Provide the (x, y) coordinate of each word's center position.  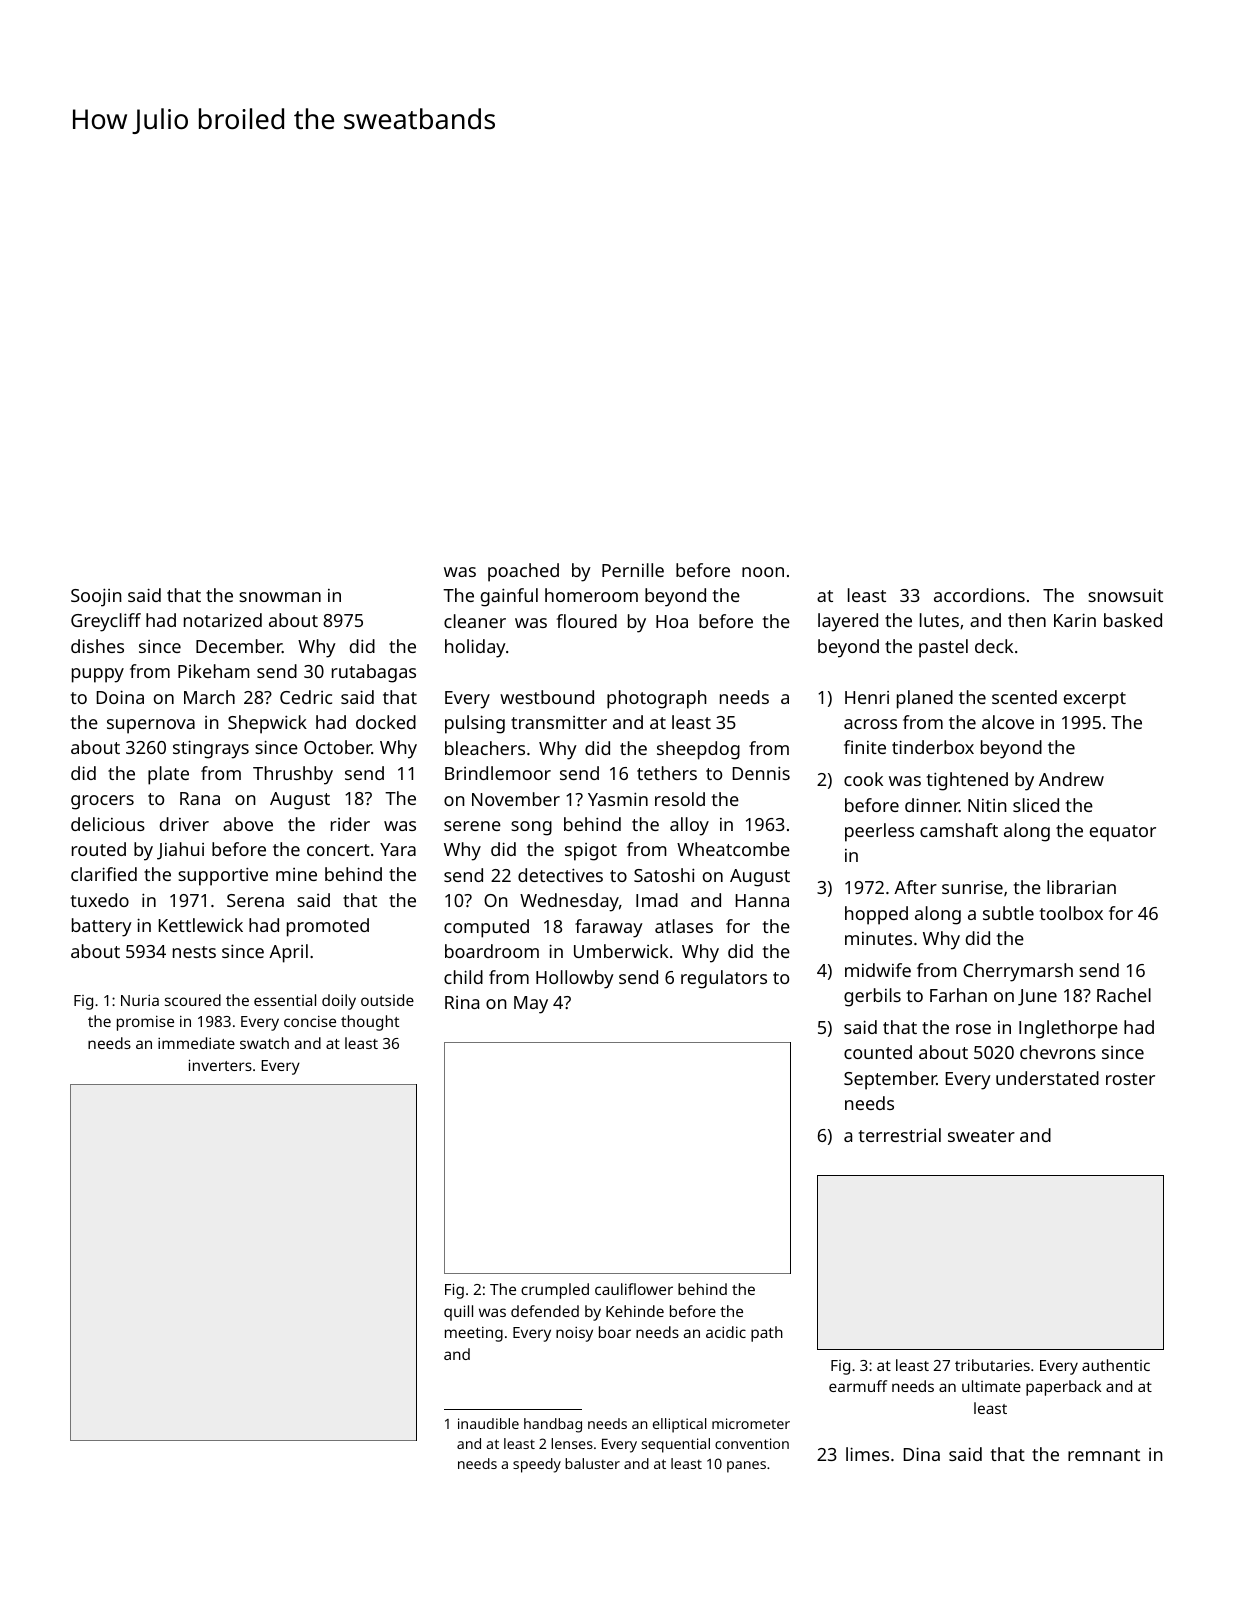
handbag (553, 1425)
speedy (537, 1465)
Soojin (96, 597)
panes (746, 1467)
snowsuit (1125, 595)
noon (763, 572)
